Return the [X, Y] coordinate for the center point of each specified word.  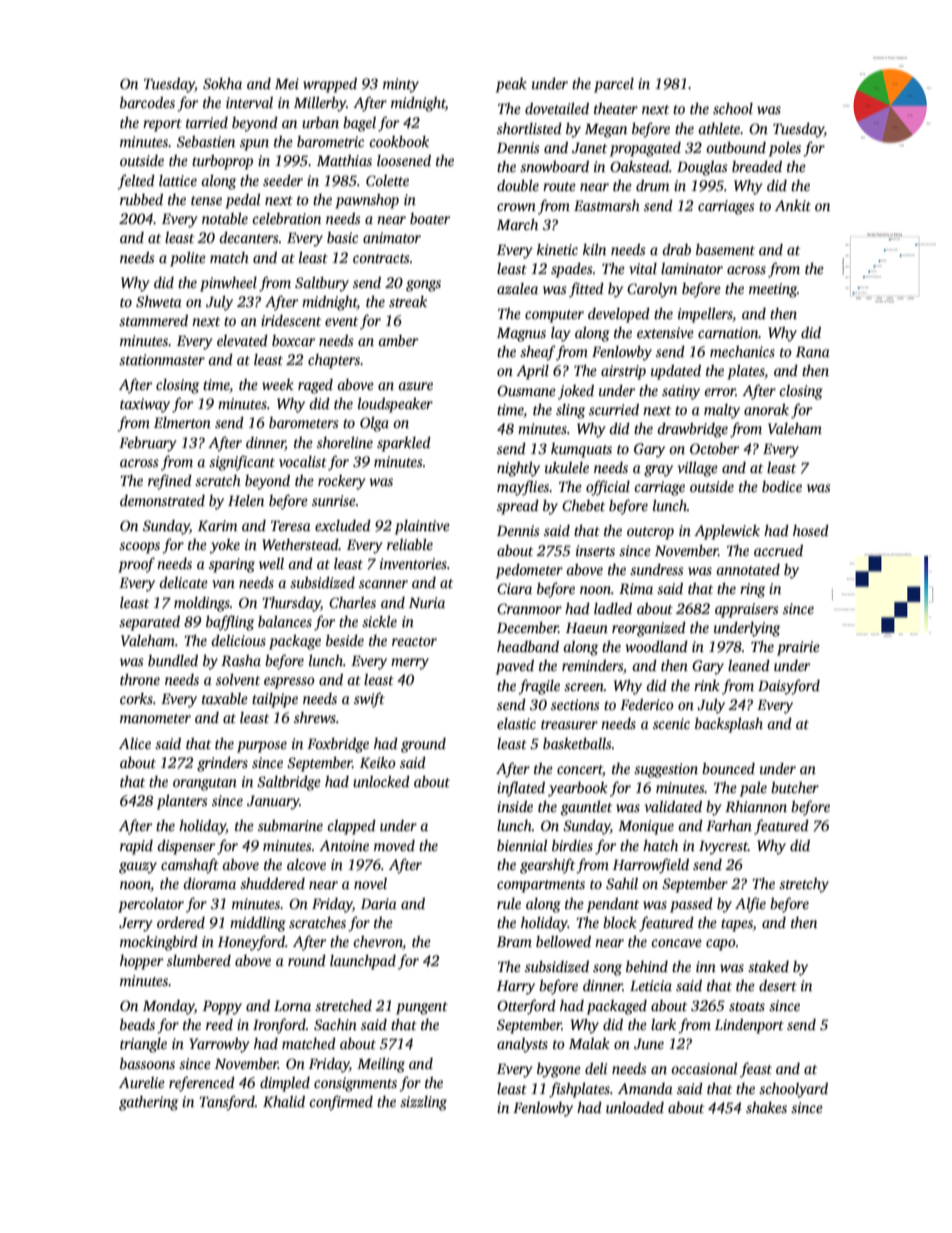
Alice [135, 743]
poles [785, 149]
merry [410, 664]
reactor [414, 641]
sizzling [423, 1103]
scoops [139, 548]
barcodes [147, 102]
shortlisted [529, 128]
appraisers [747, 610]
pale [753, 789]
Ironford [279, 1026]
